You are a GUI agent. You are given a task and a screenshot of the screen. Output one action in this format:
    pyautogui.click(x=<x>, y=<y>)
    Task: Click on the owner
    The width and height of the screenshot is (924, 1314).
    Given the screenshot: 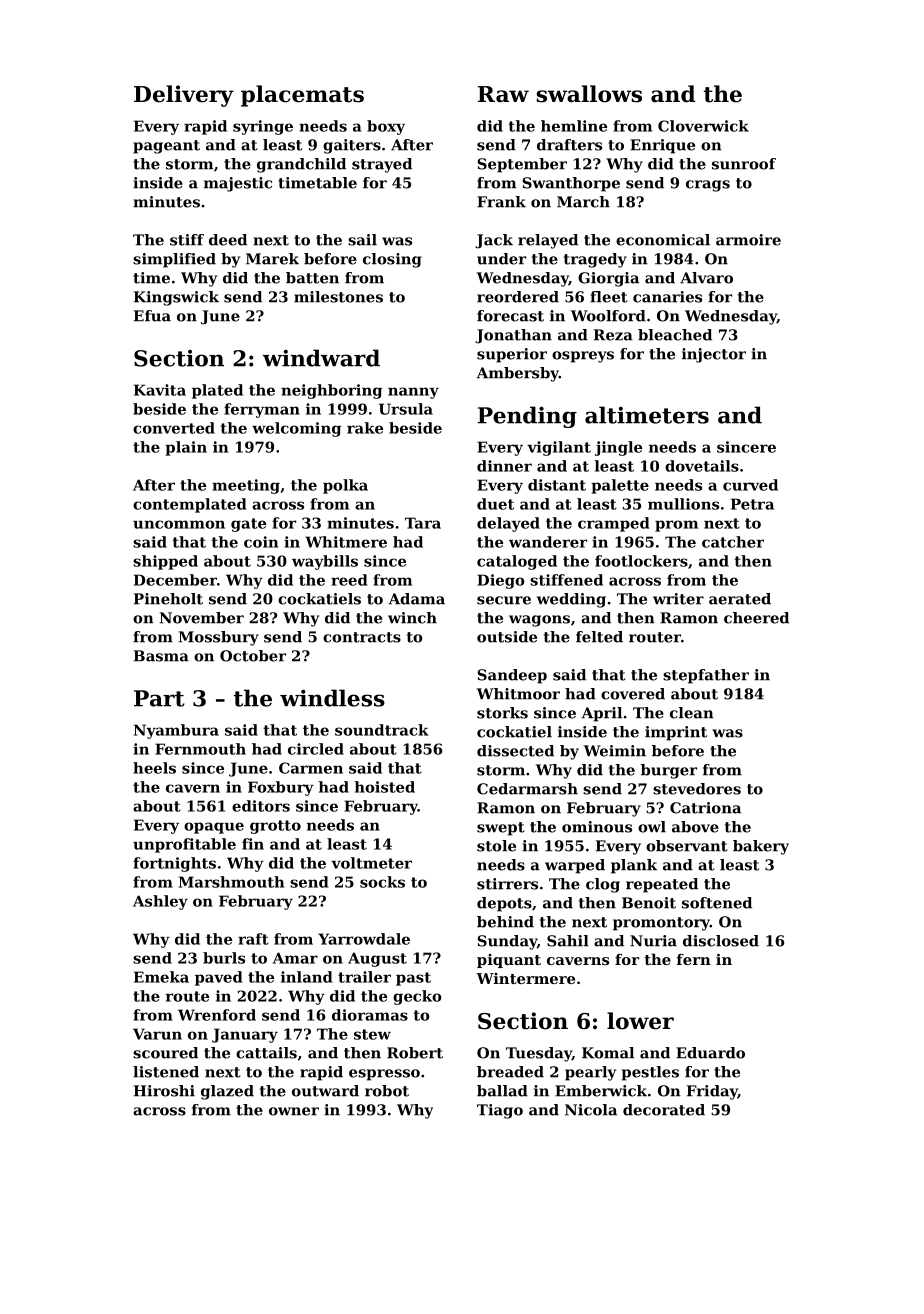 What is the action you would take?
    pyautogui.click(x=294, y=1111)
